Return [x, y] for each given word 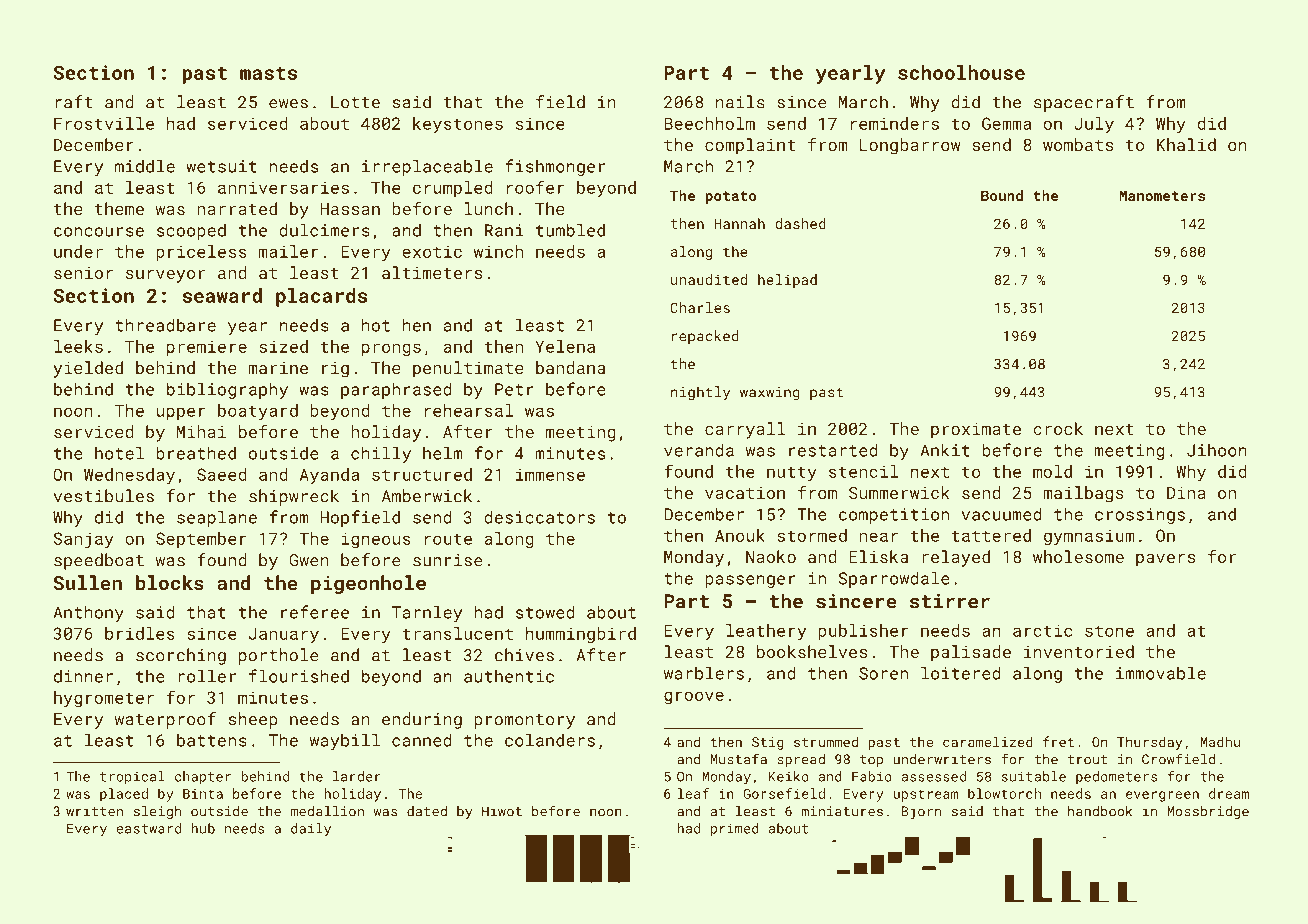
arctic [1042, 630]
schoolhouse [961, 72]
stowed [545, 612]
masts [268, 73]
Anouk [740, 535]
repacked [705, 337]
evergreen [1162, 796]
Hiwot [502, 811]
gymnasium [1089, 537]
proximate [976, 431]
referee [315, 612]
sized [283, 346]
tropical [132, 778]
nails [740, 102]
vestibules [104, 496]
